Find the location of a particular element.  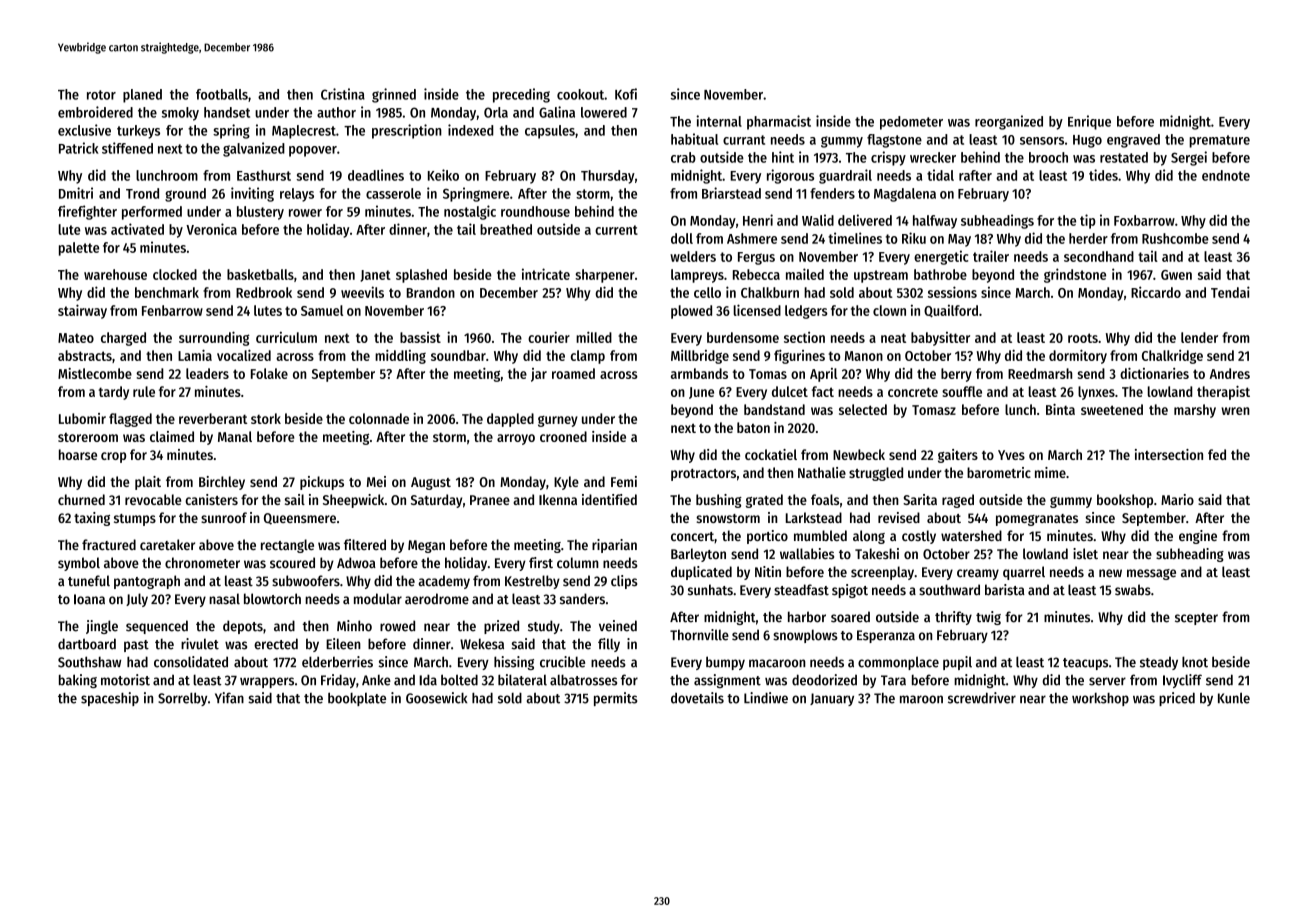

pomegranates is located at coordinates (1037, 520).
